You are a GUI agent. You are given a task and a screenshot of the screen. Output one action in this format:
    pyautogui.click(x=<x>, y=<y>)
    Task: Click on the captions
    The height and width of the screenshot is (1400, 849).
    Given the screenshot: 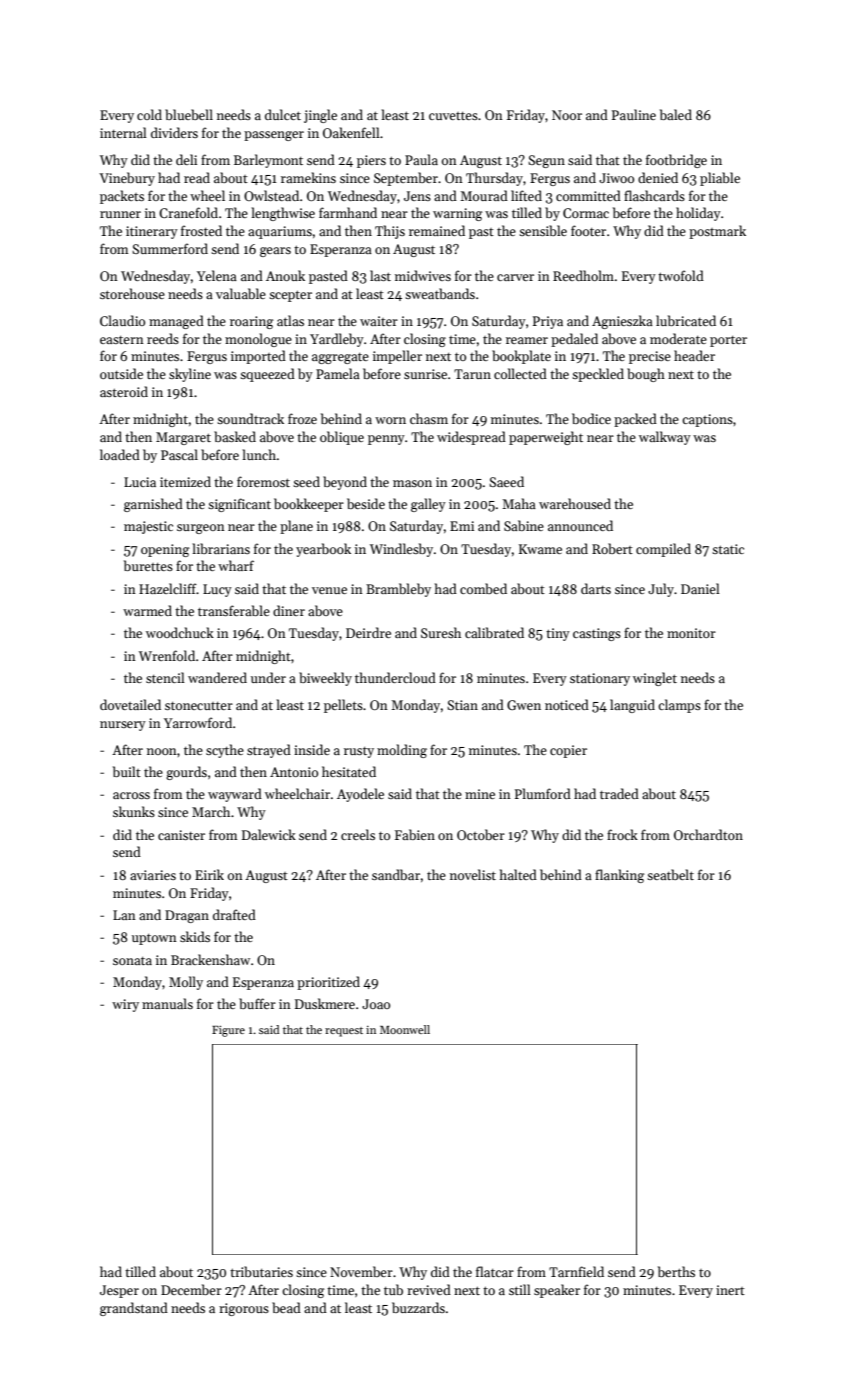 What is the action you would take?
    pyautogui.click(x=707, y=420)
